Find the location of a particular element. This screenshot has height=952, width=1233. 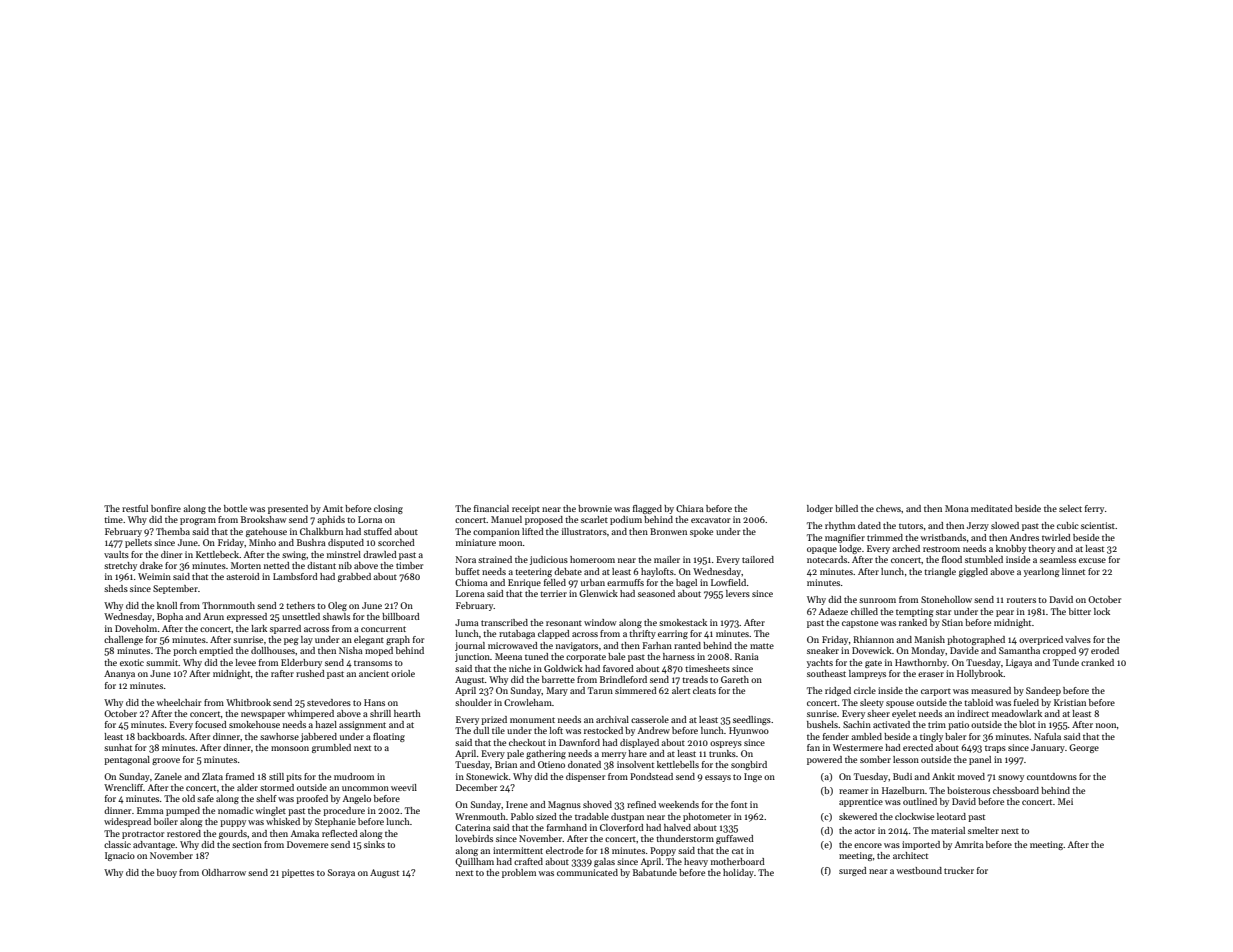

triangle is located at coordinates (940, 572).
